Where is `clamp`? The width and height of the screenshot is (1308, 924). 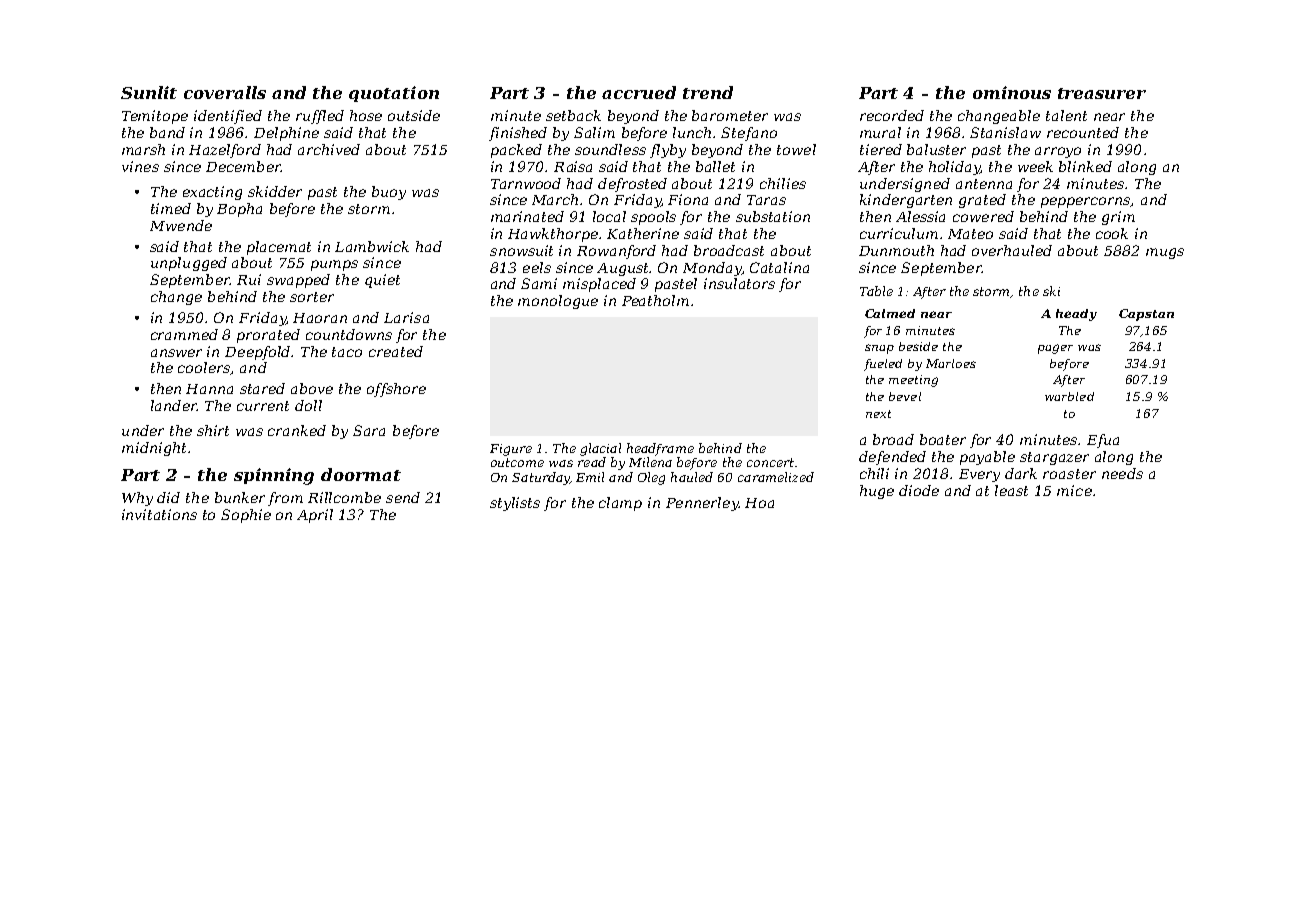 clamp is located at coordinates (620, 504).
